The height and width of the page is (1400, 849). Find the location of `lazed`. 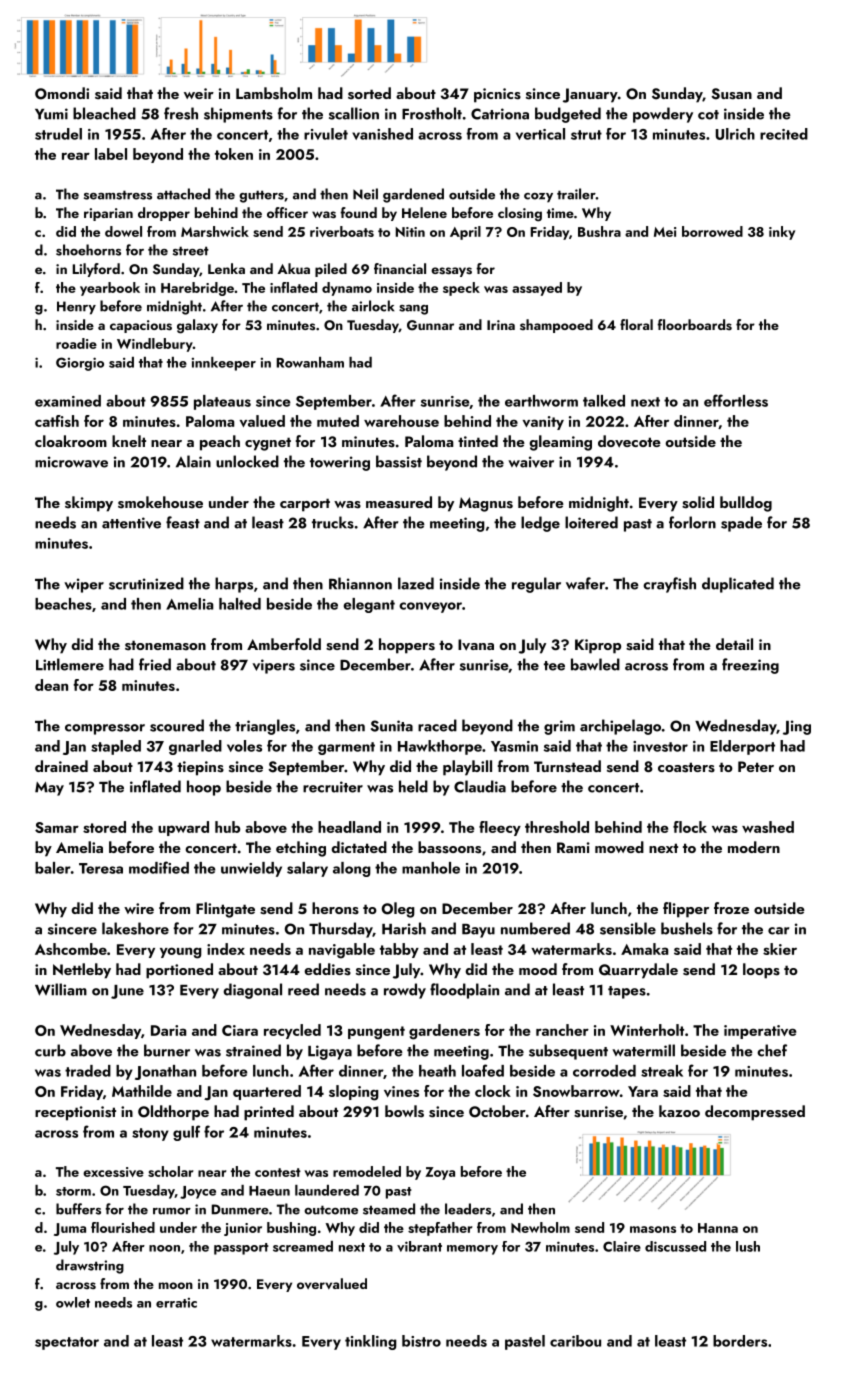

lazed is located at coordinates (416, 583).
